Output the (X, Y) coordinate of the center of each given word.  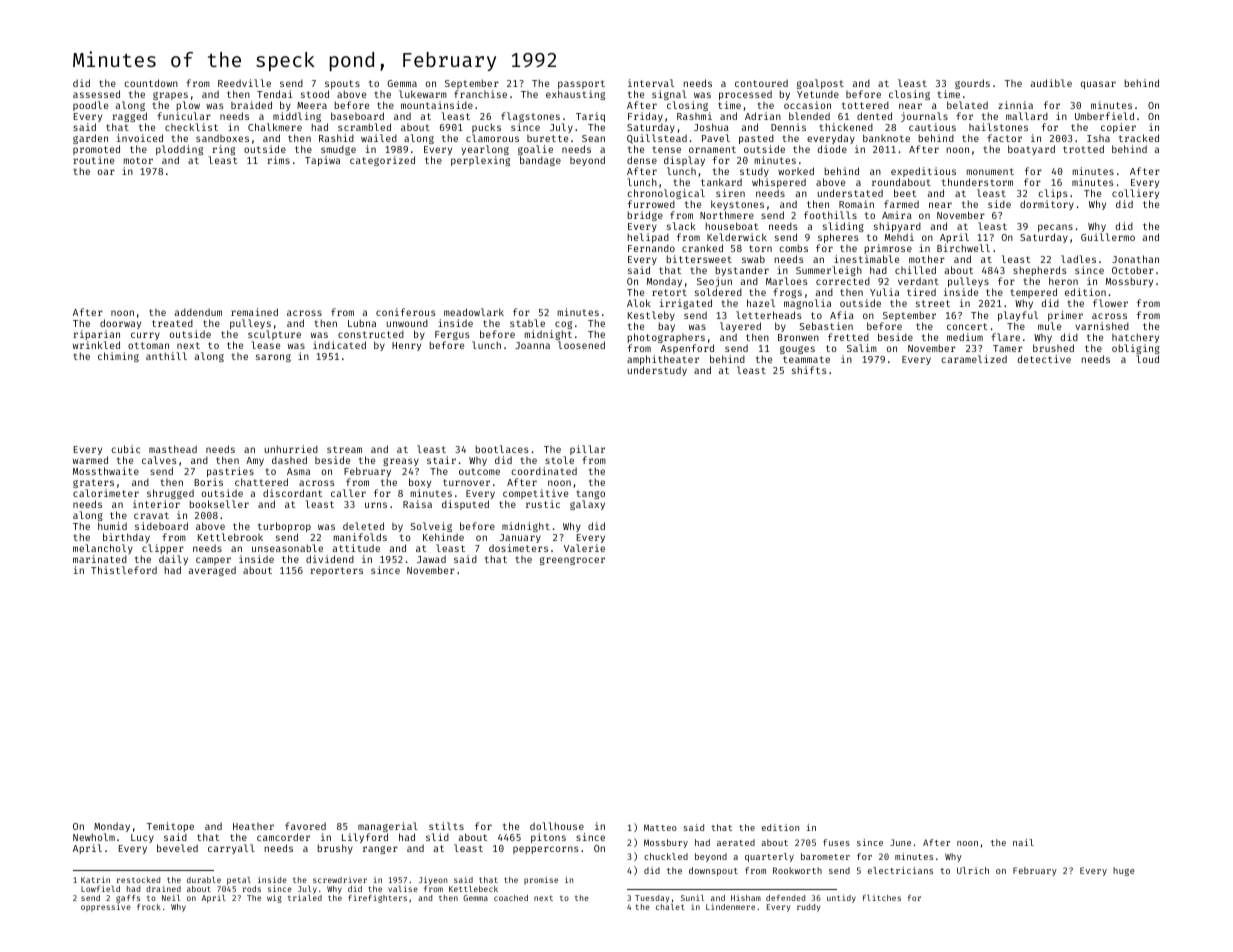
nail (1023, 842)
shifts (809, 370)
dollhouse (557, 826)
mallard (1027, 116)
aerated (736, 842)
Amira (897, 215)
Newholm (94, 837)
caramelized (974, 359)
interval (651, 83)
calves (159, 460)
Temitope (170, 827)
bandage (540, 161)
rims (278, 160)
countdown (151, 83)
